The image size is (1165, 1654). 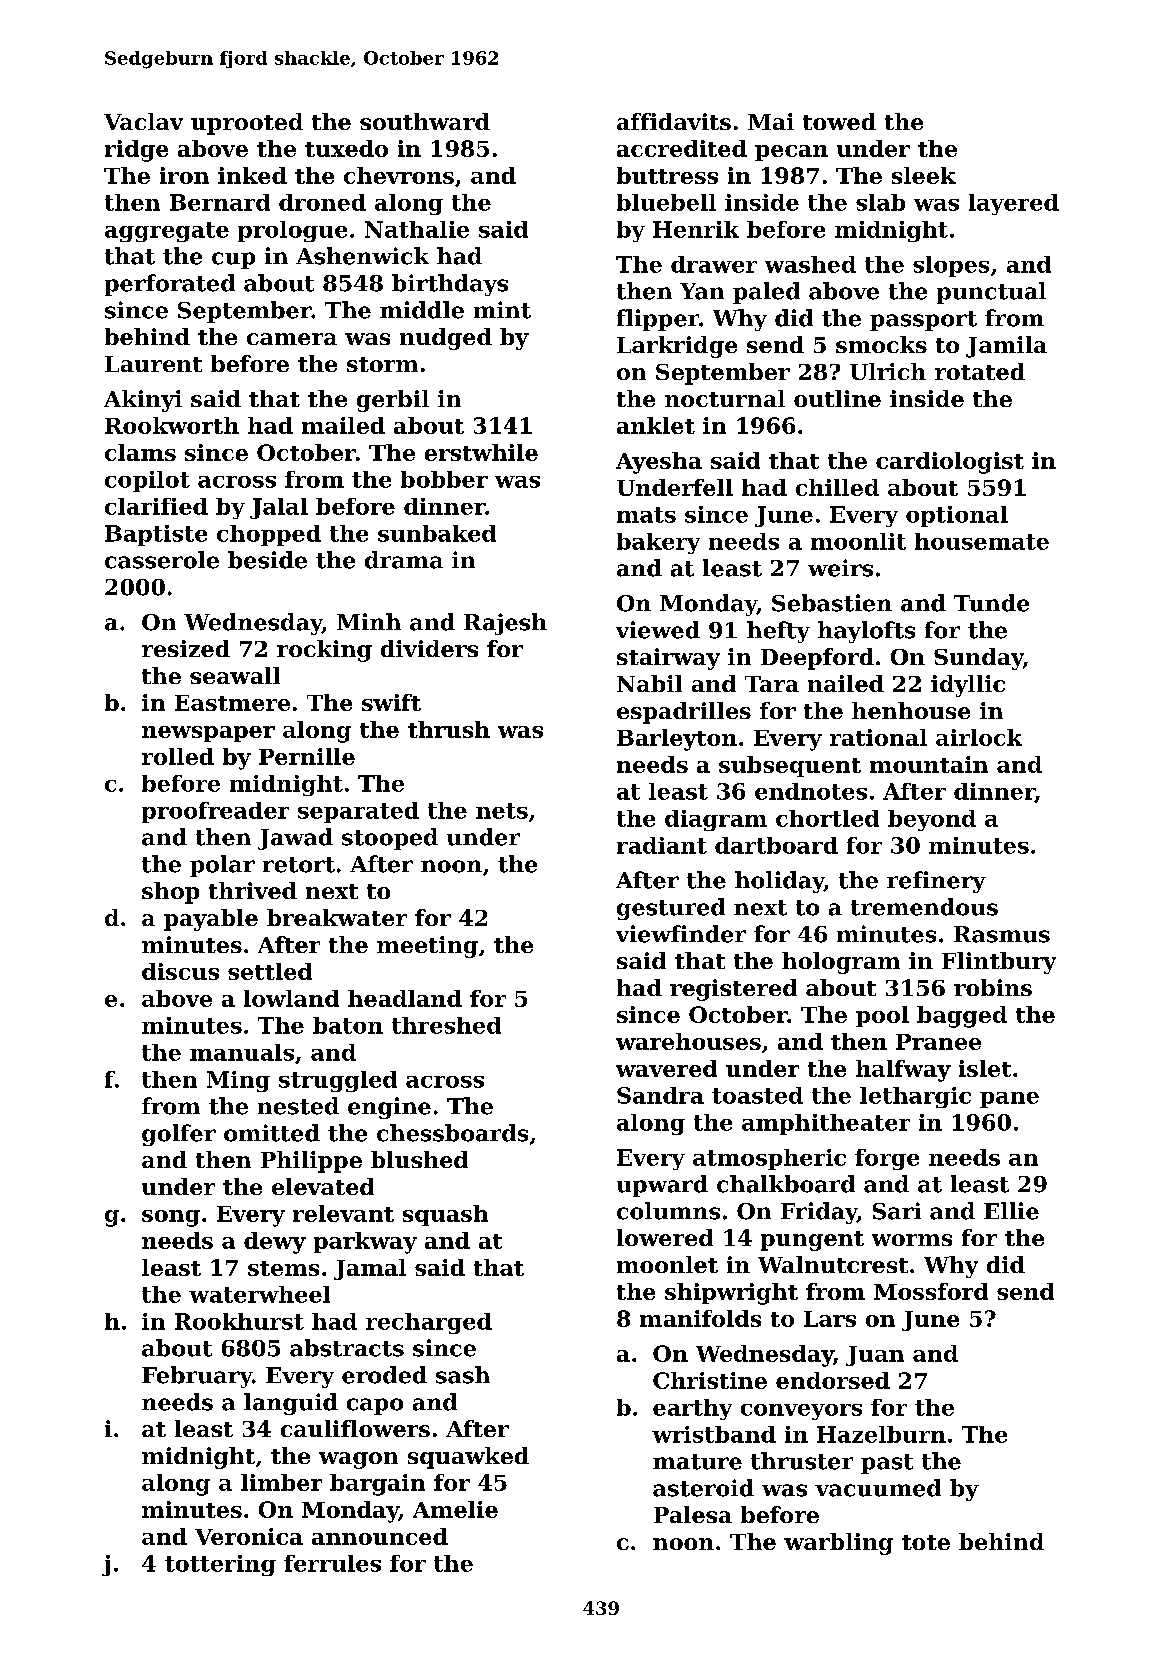 What do you see at coordinates (924, 175) in the screenshot?
I see `sleek` at bounding box center [924, 175].
